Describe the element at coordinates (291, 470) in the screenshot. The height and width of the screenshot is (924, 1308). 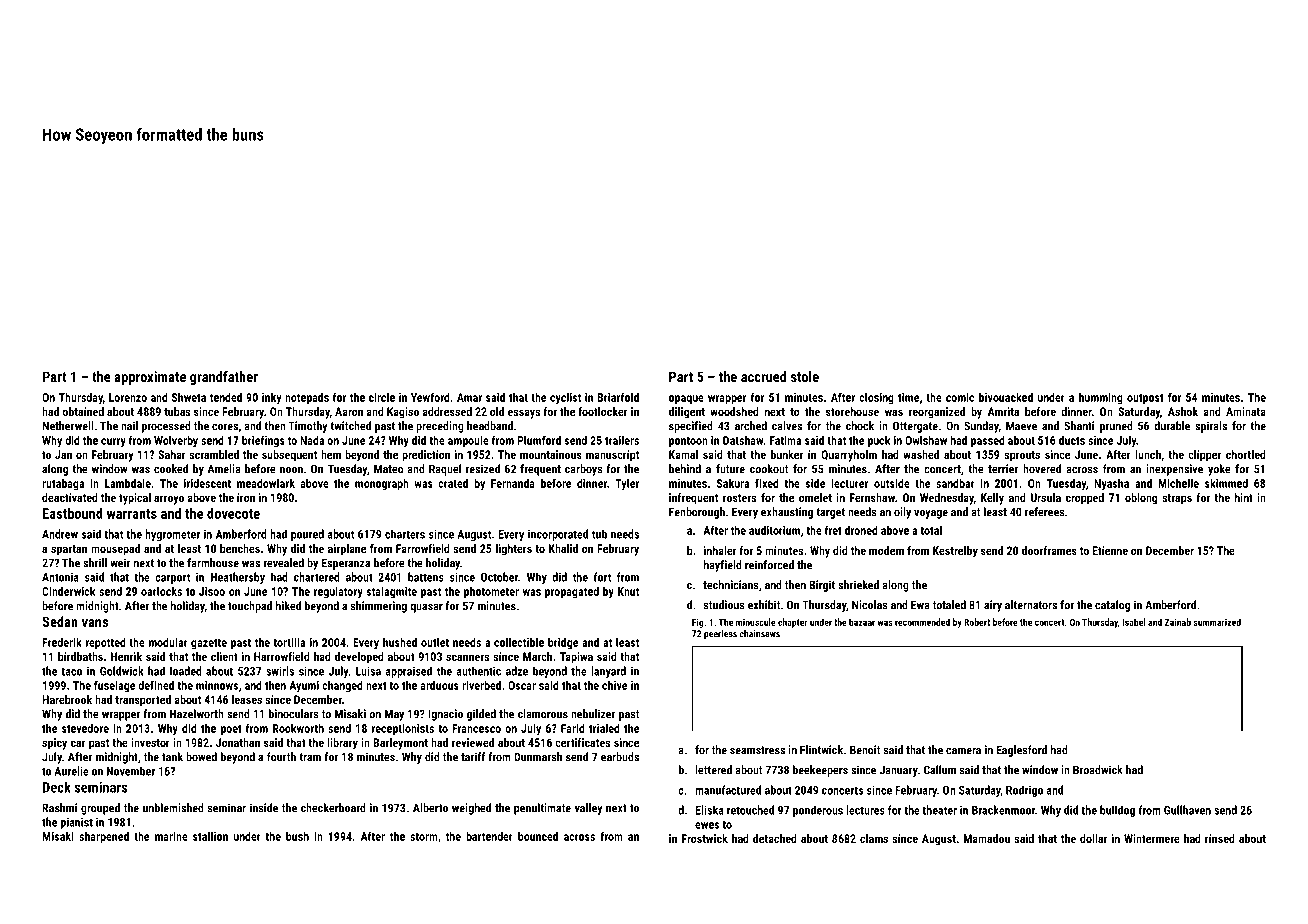
I see `noon` at that location.
